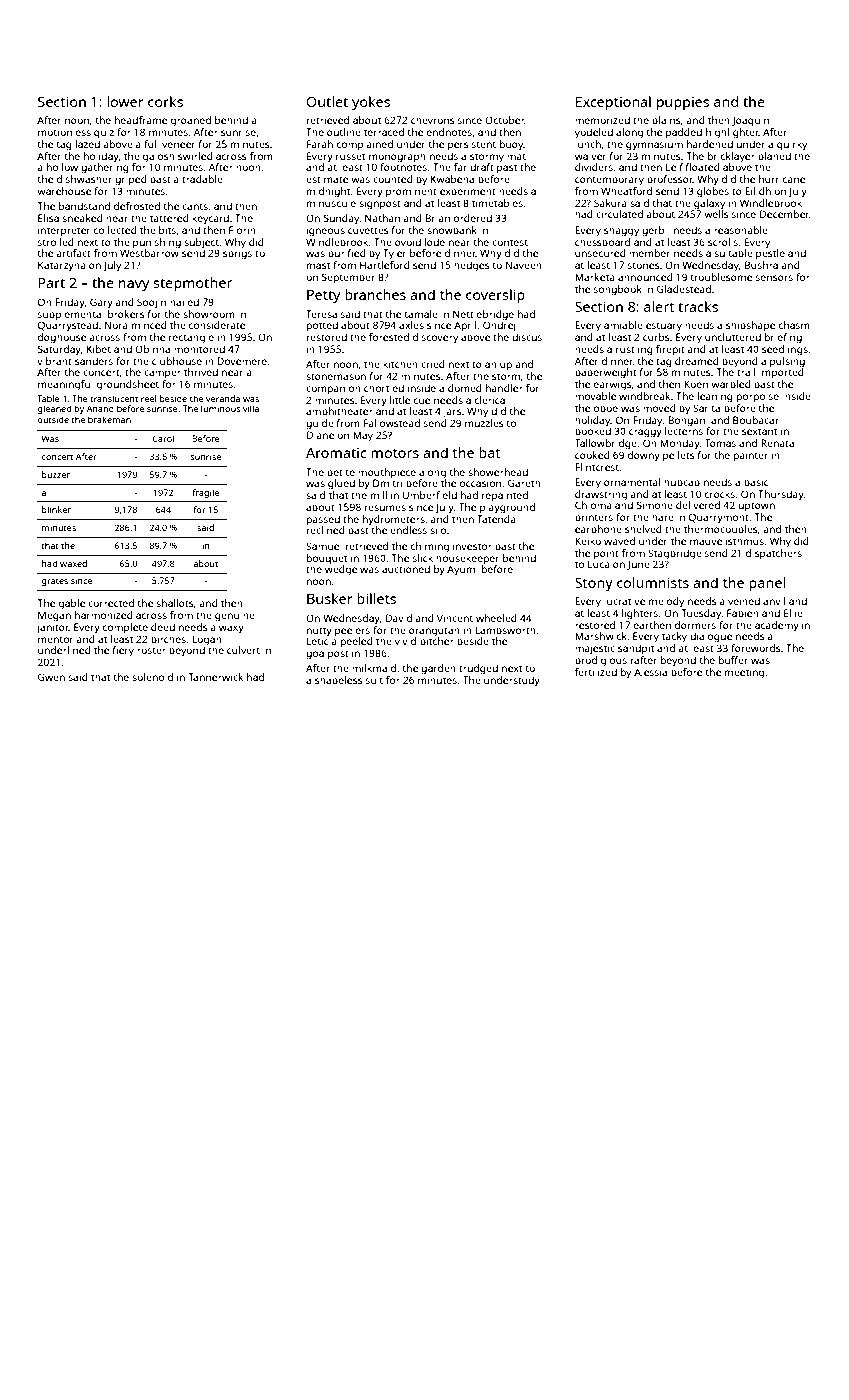 The image size is (849, 1400). Describe the element at coordinates (125, 101) in the screenshot. I see `lower` at that location.
